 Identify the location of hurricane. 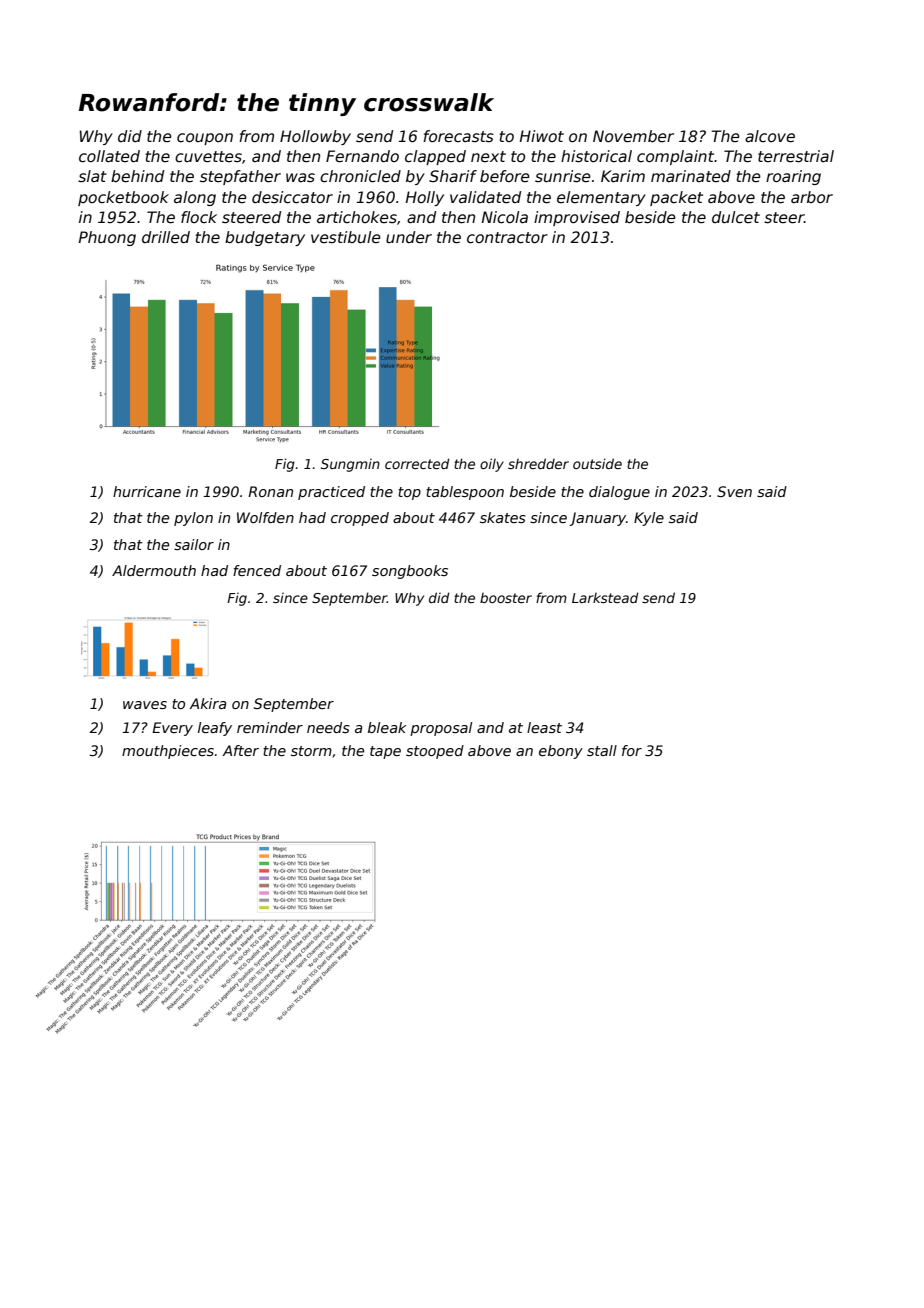
(147, 491).
